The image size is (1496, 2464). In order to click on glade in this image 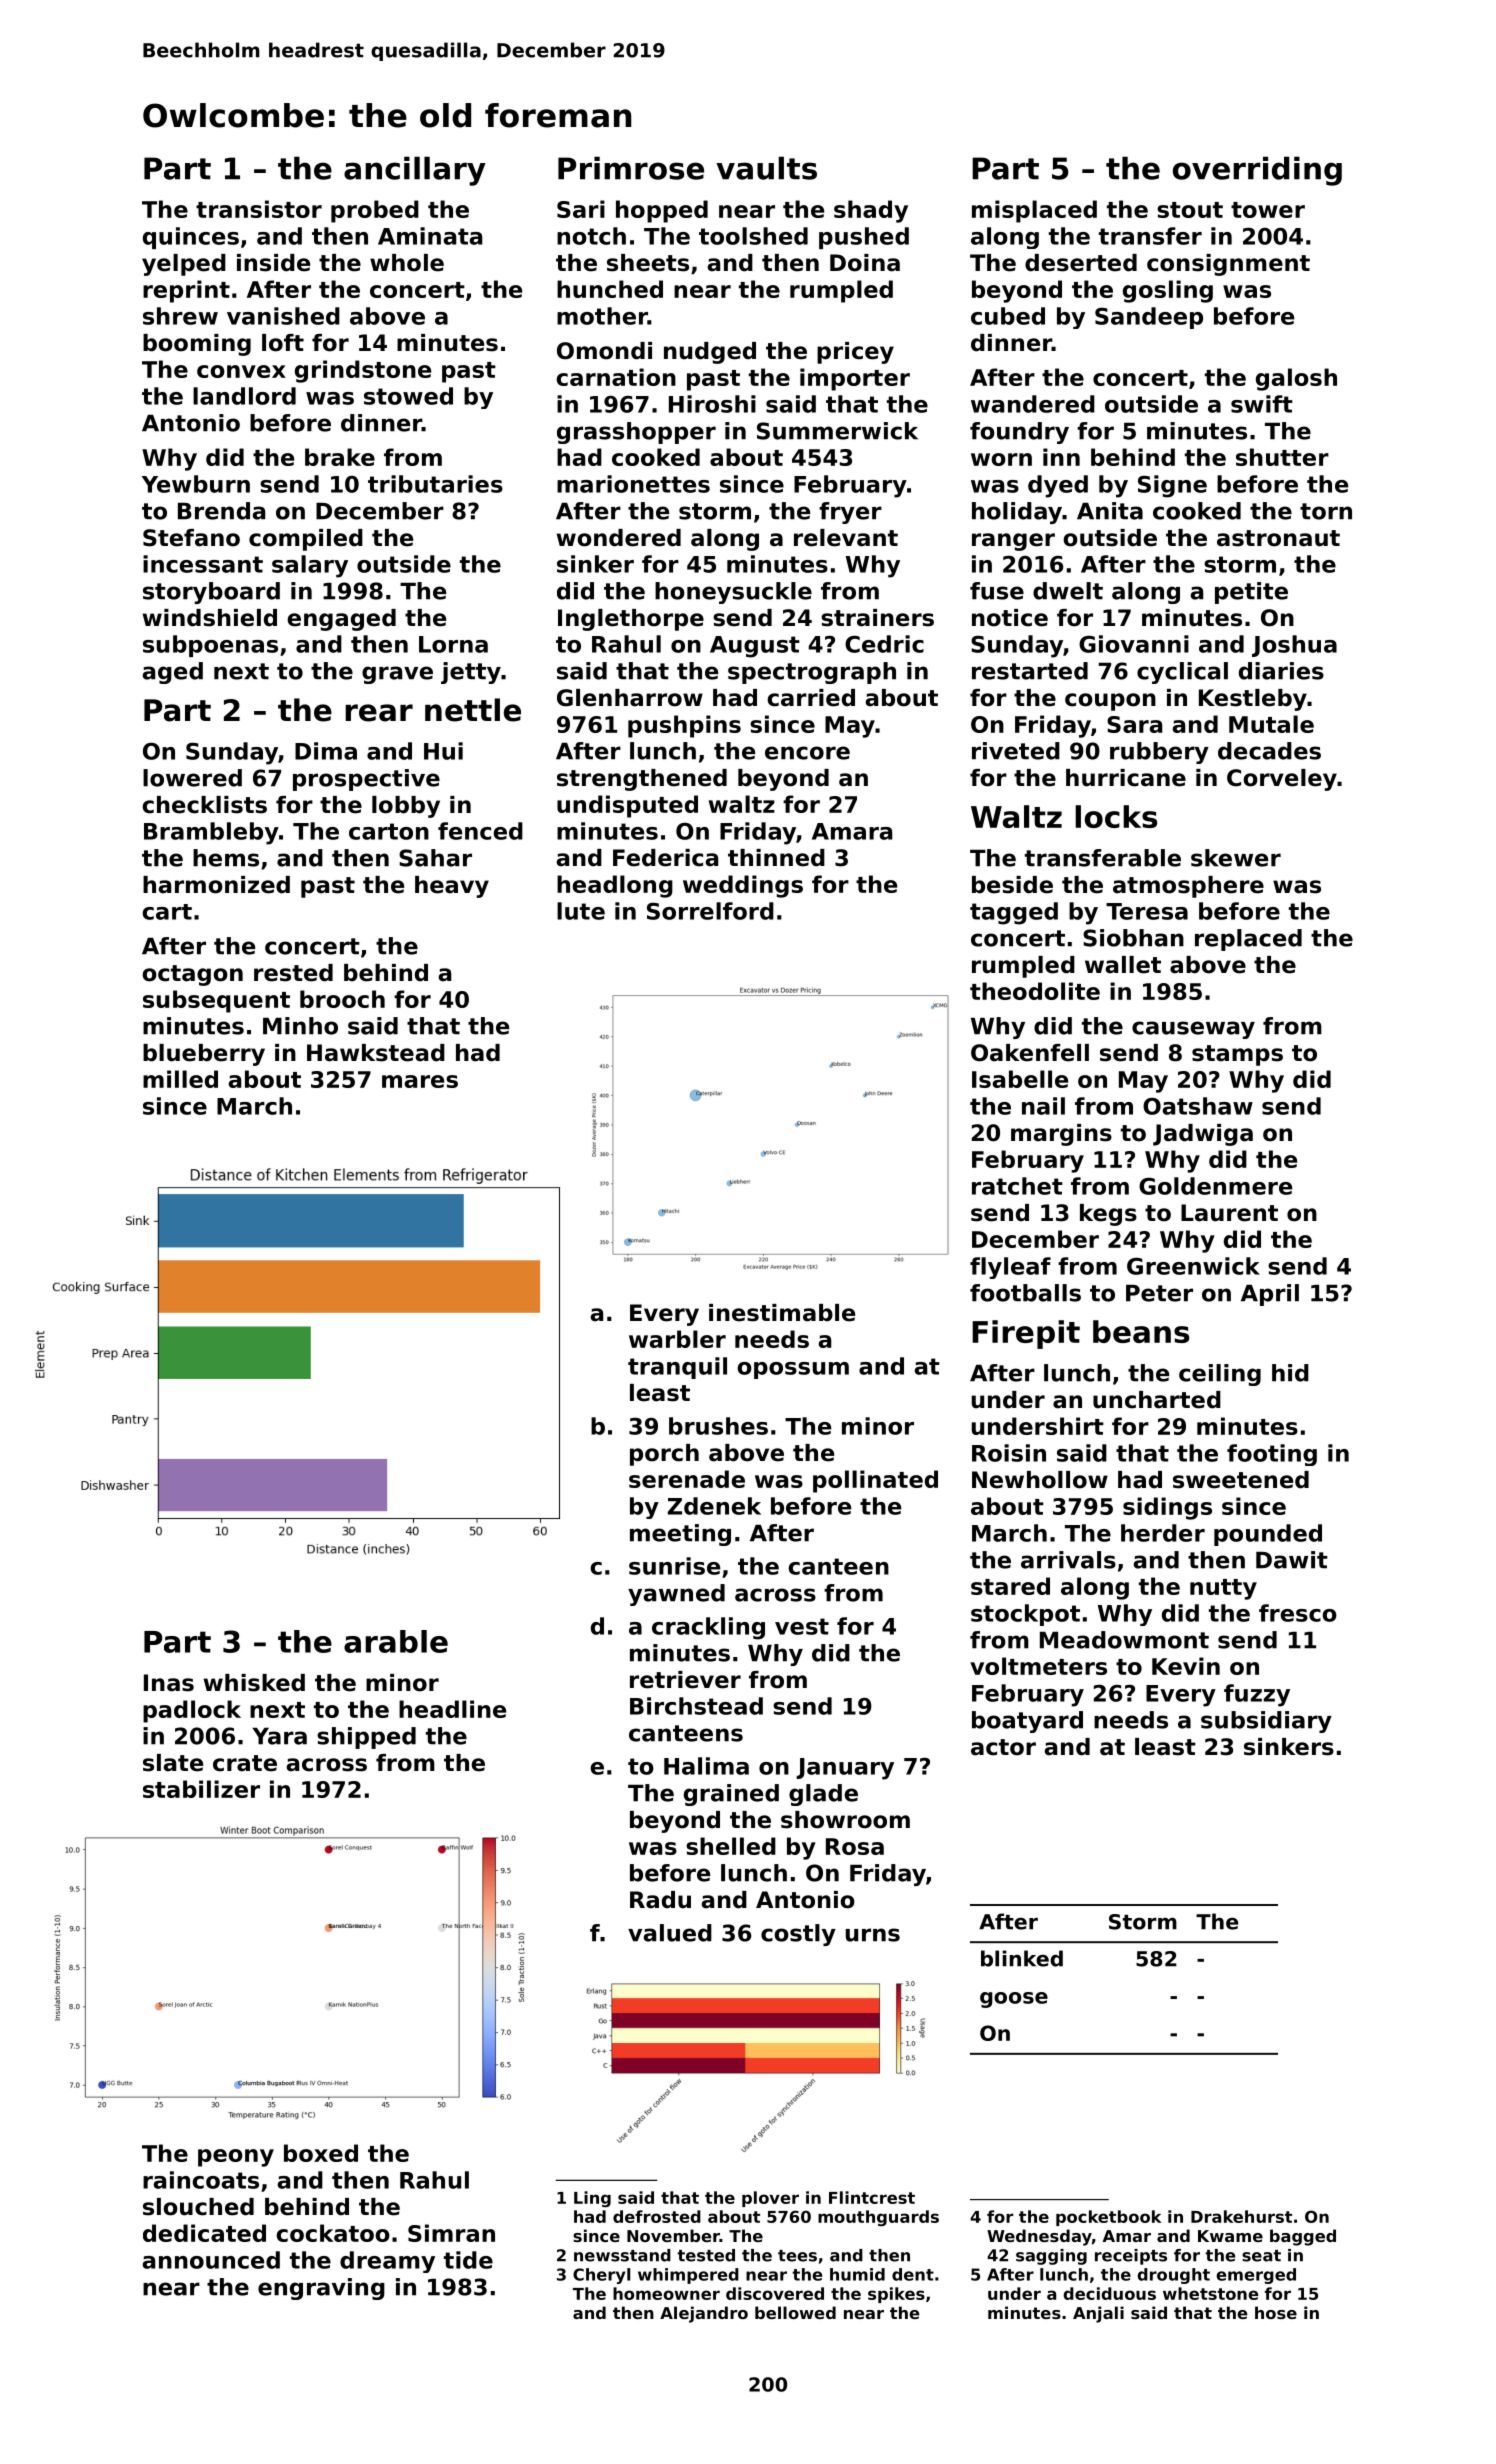, I will do `click(823, 1795)`.
